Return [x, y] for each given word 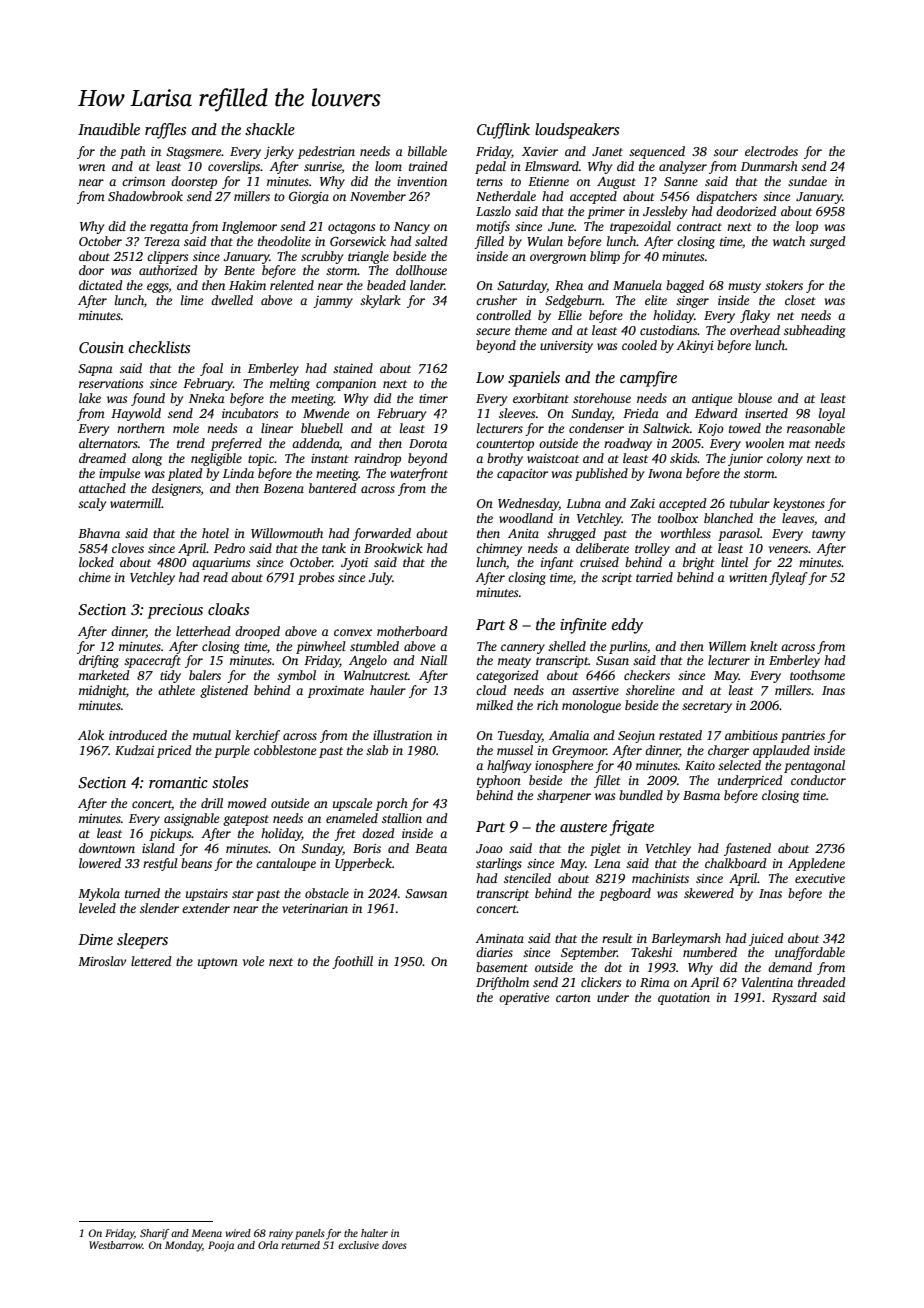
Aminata [499, 938]
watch [789, 241]
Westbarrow [116, 1245]
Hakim [247, 285]
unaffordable [810, 953]
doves [394, 1245]
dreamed [102, 458]
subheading [815, 331]
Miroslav [102, 961]
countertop [505, 445]
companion [346, 385]
